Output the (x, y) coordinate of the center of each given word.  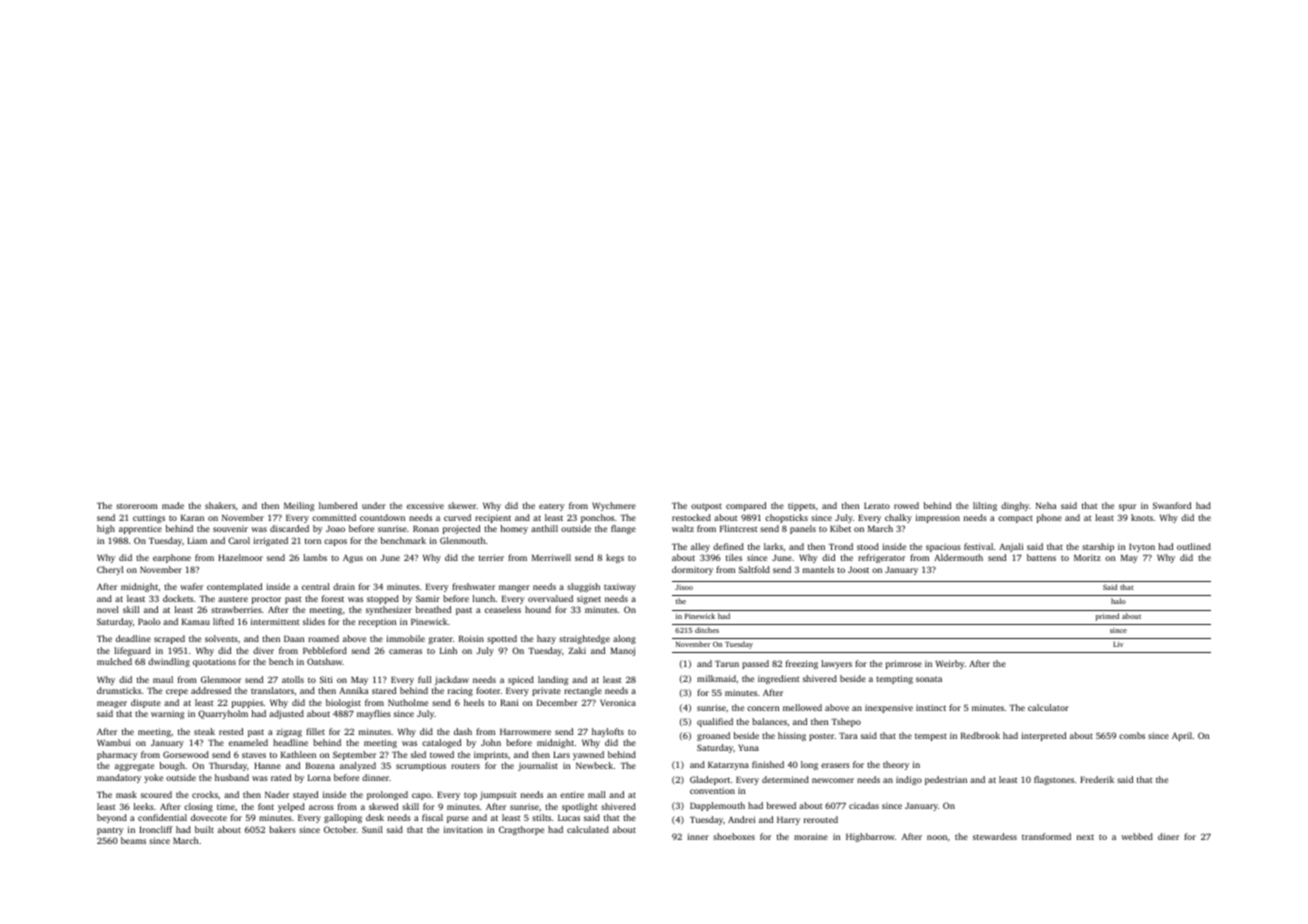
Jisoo (684, 587)
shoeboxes (734, 836)
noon (937, 837)
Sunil (372, 829)
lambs (315, 557)
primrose (904, 664)
